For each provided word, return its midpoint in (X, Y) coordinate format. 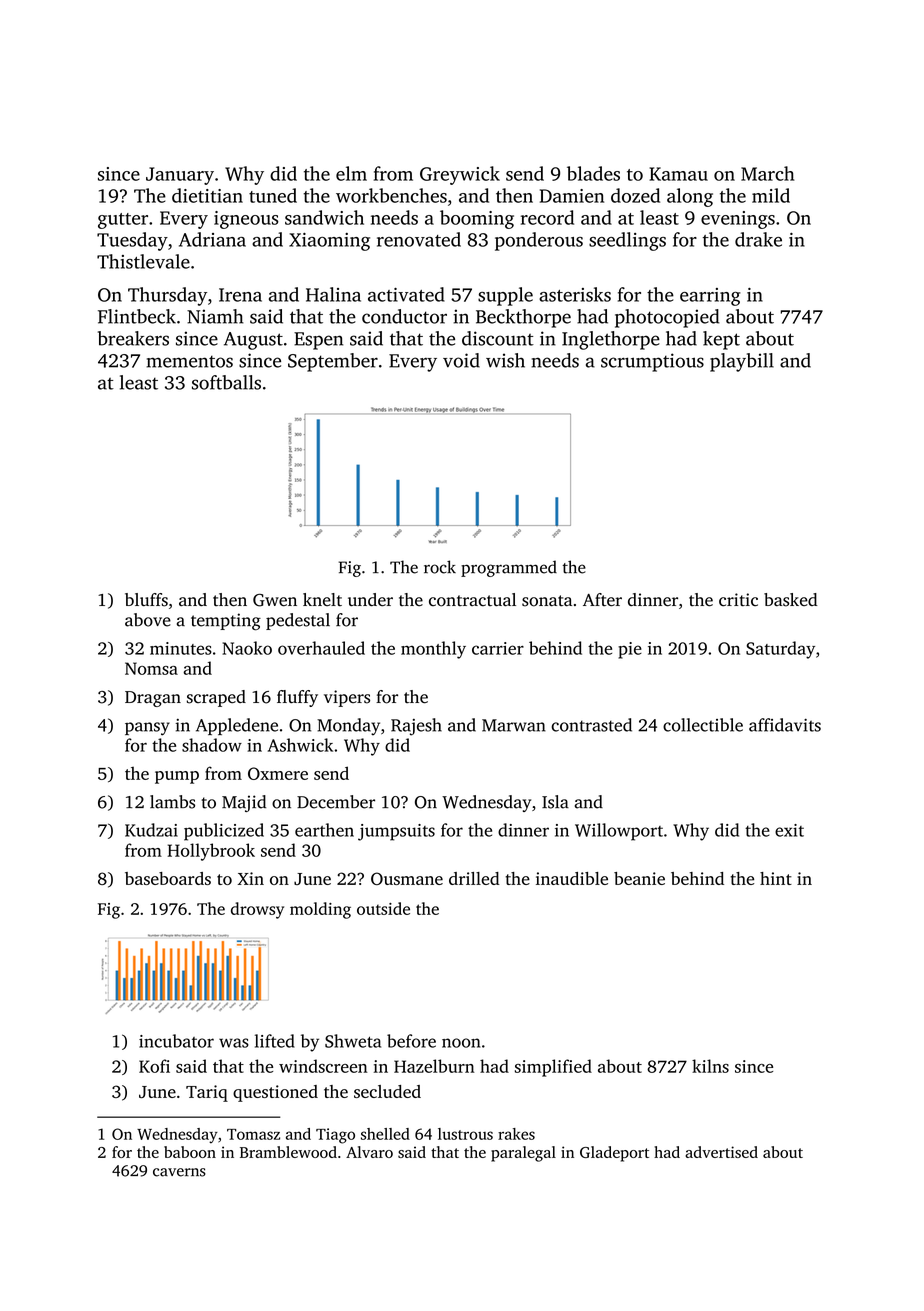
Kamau (678, 174)
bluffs (146, 600)
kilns (710, 1066)
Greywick (460, 175)
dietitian (207, 195)
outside (383, 908)
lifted (275, 1041)
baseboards (168, 878)
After (602, 600)
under (370, 600)
